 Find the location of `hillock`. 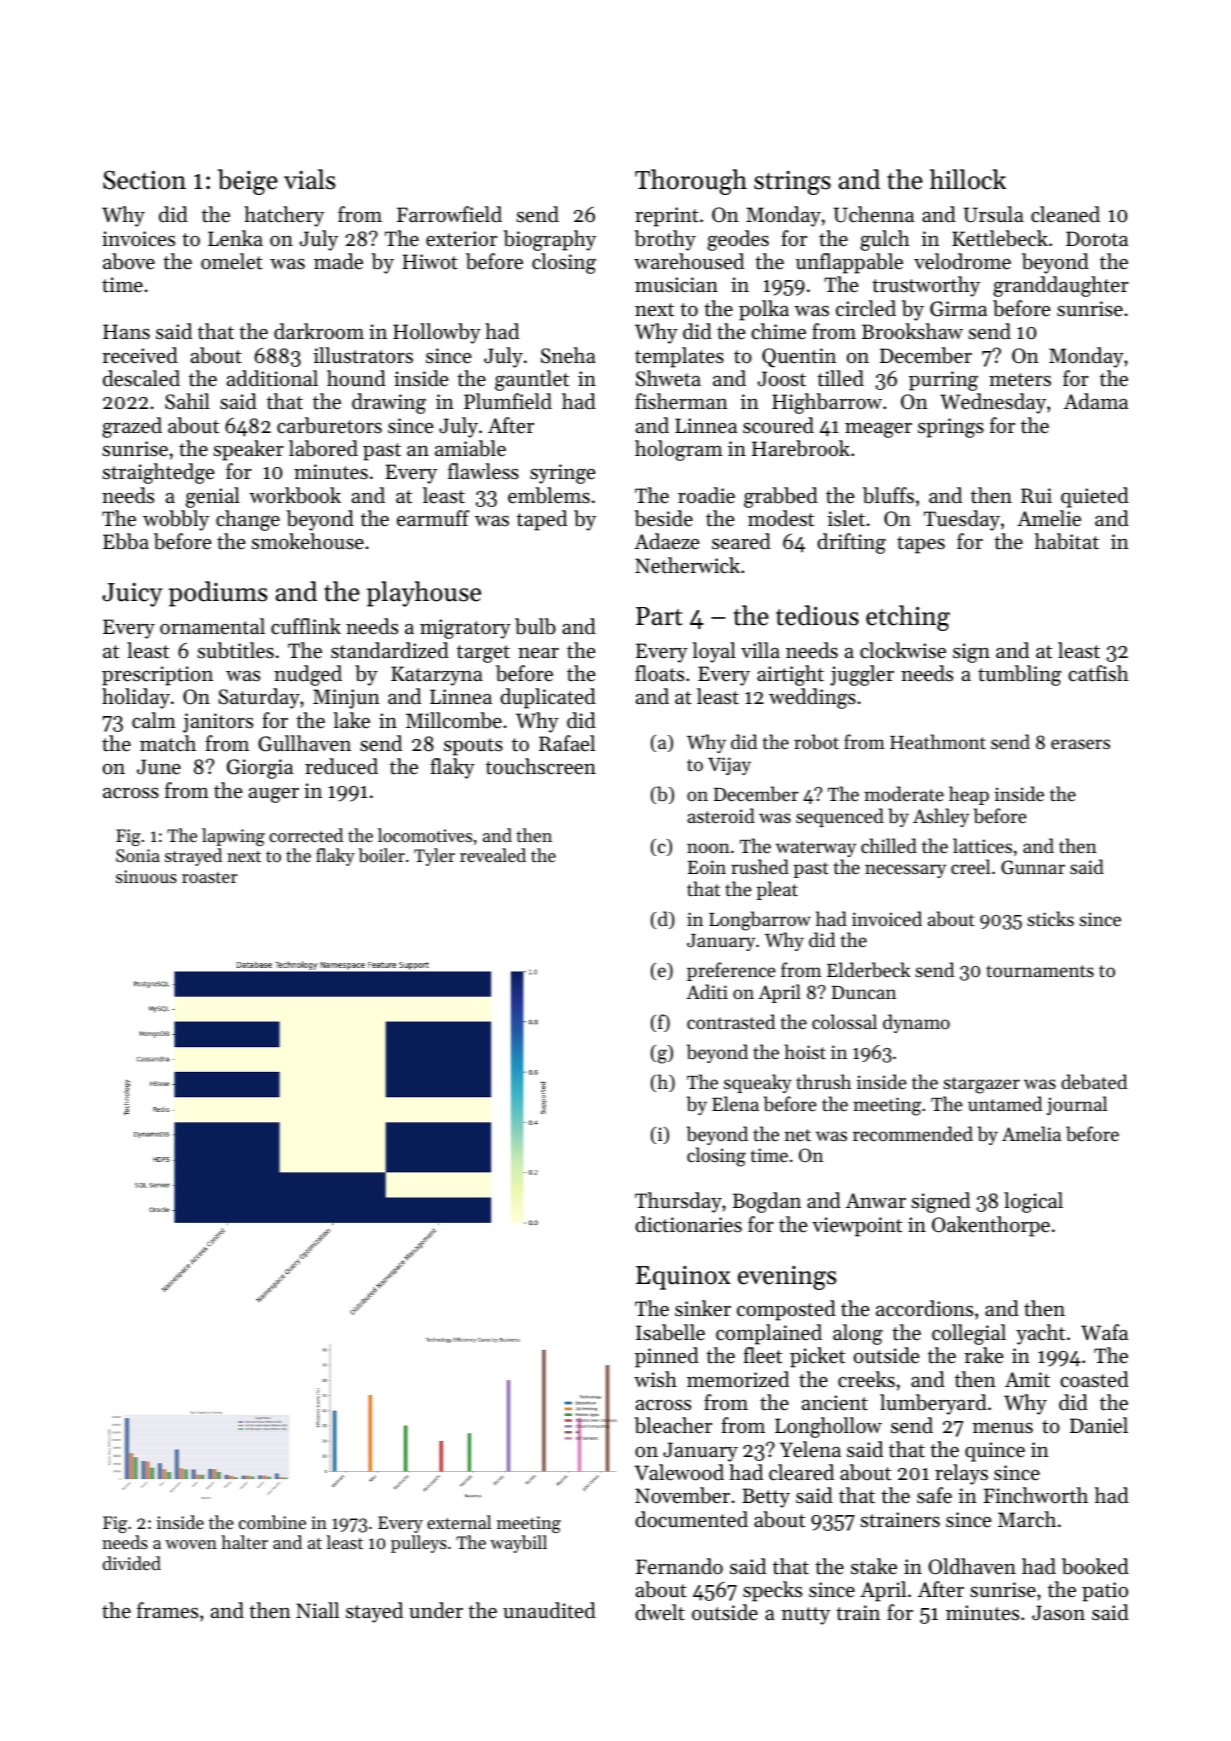

hillock is located at coordinates (968, 179).
